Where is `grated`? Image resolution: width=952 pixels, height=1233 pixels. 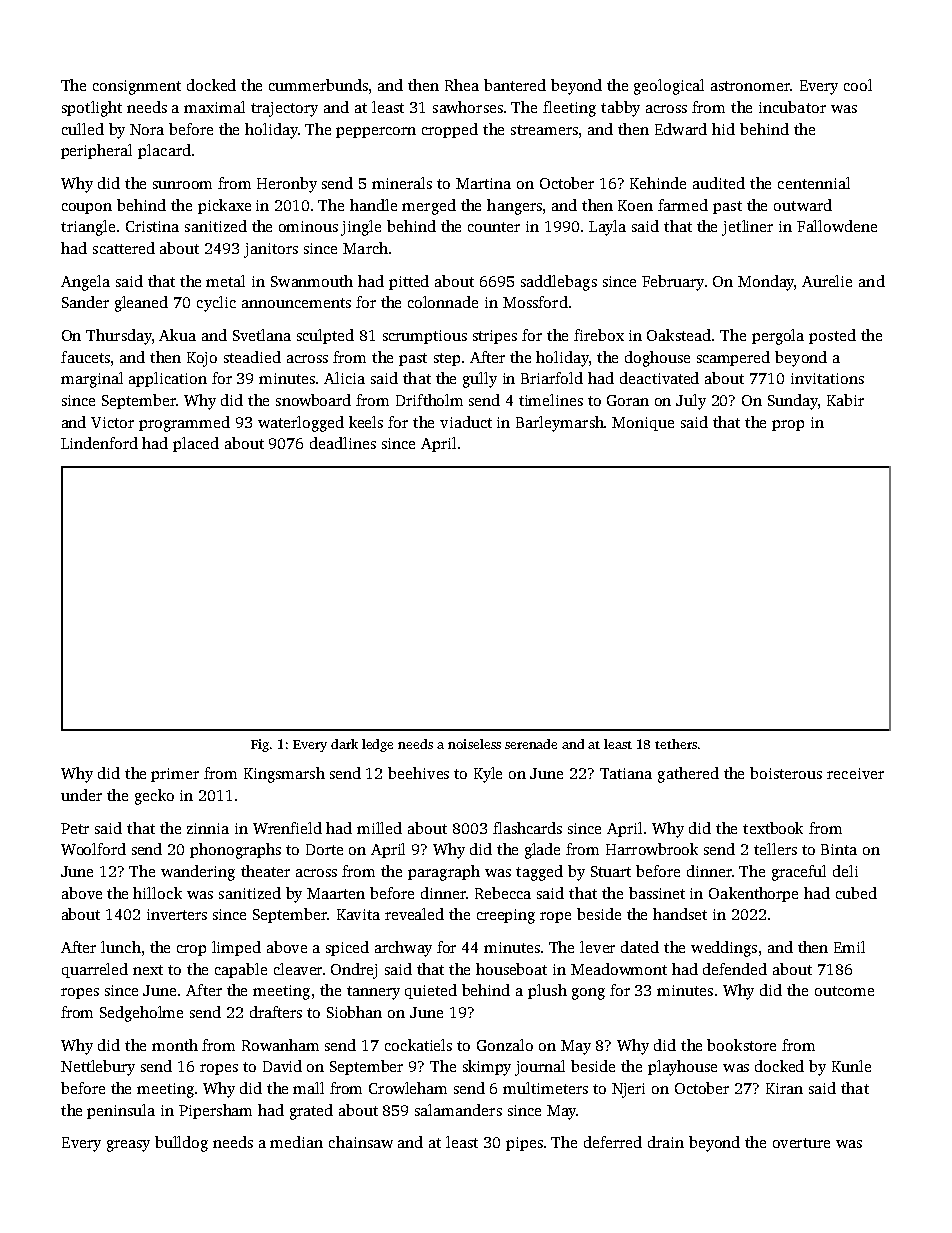
grated is located at coordinates (311, 1112).
